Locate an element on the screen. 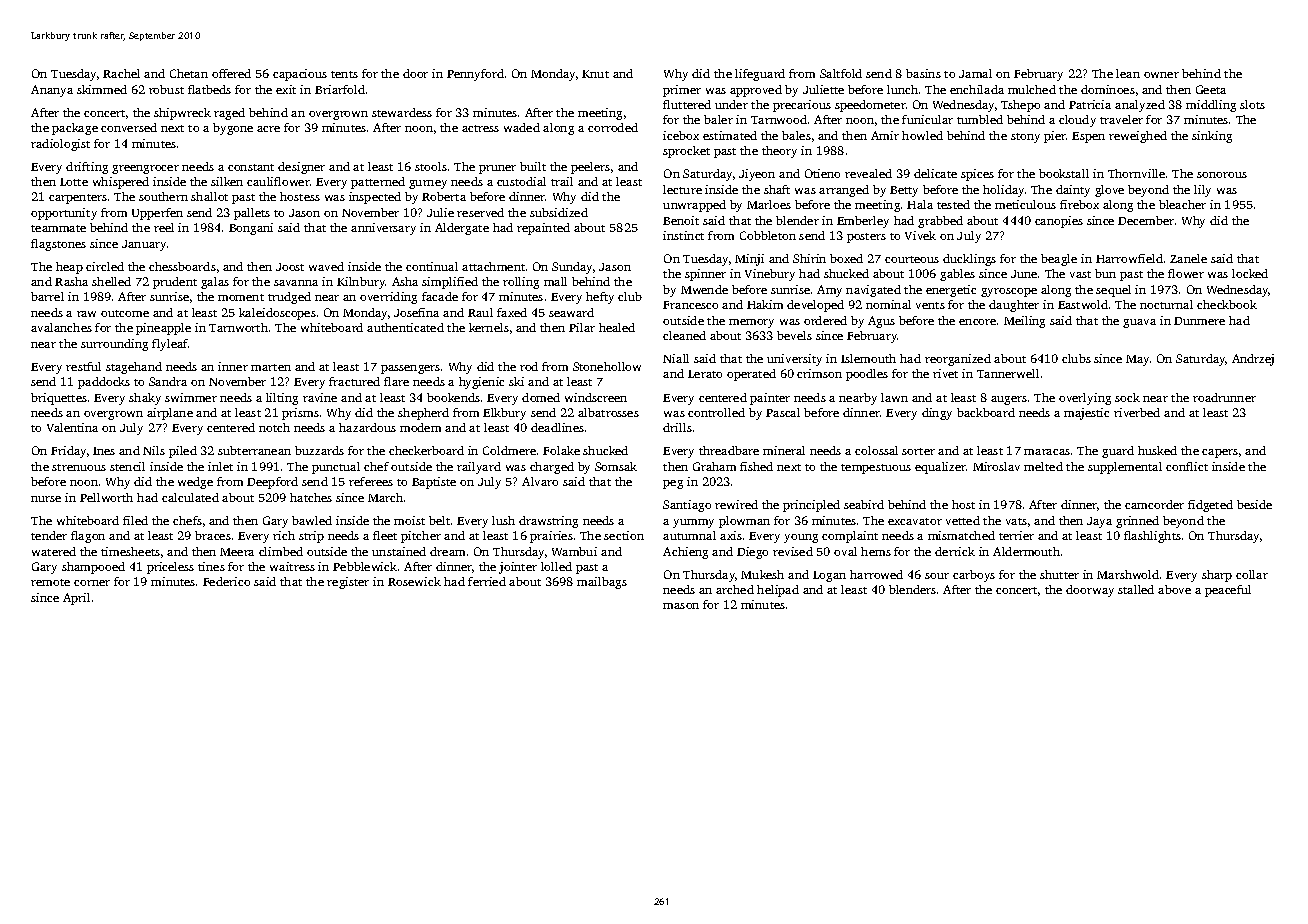 This screenshot has width=1308, height=924. marten is located at coordinates (271, 367).
